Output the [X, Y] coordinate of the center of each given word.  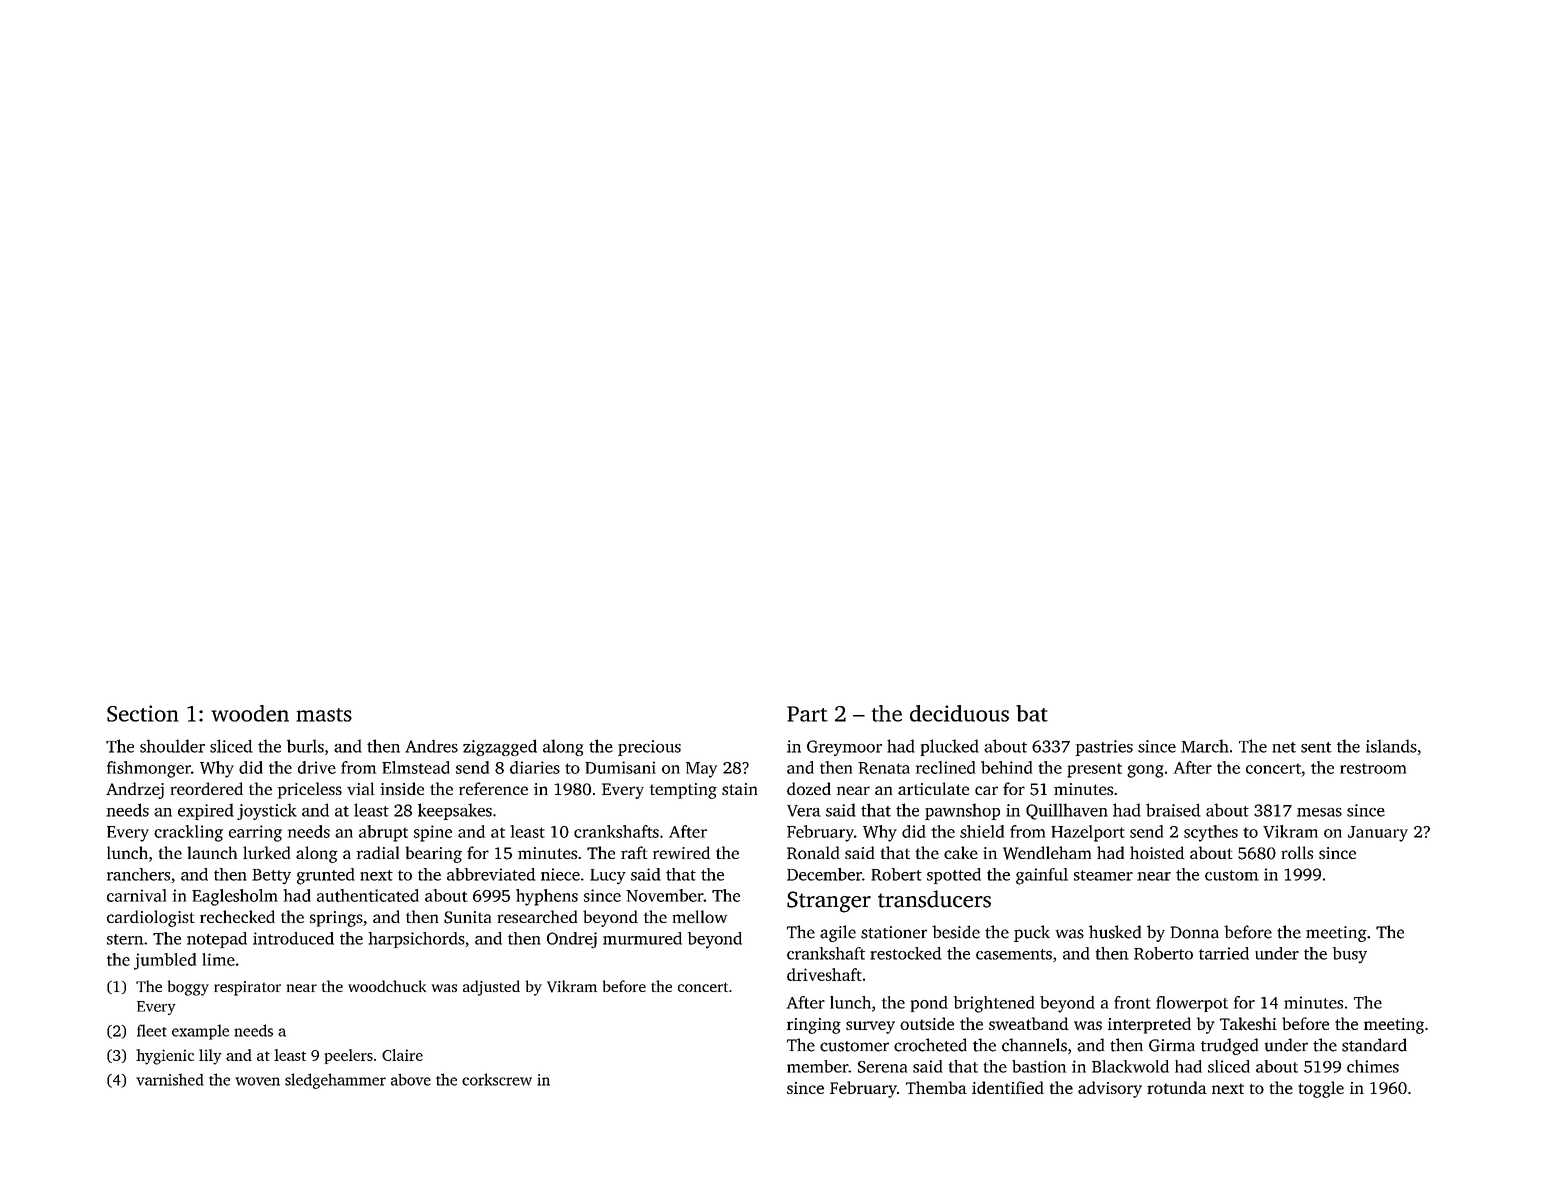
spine [433, 833]
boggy [188, 988]
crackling [188, 833]
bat [1032, 713]
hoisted [1157, 852]
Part [807, 714]
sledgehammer [335, 1081]
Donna [1194, 932]
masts [324, 715]
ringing [814, 1026]
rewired [681, 852]
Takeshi [1248, 1023]
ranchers [138, 874]
